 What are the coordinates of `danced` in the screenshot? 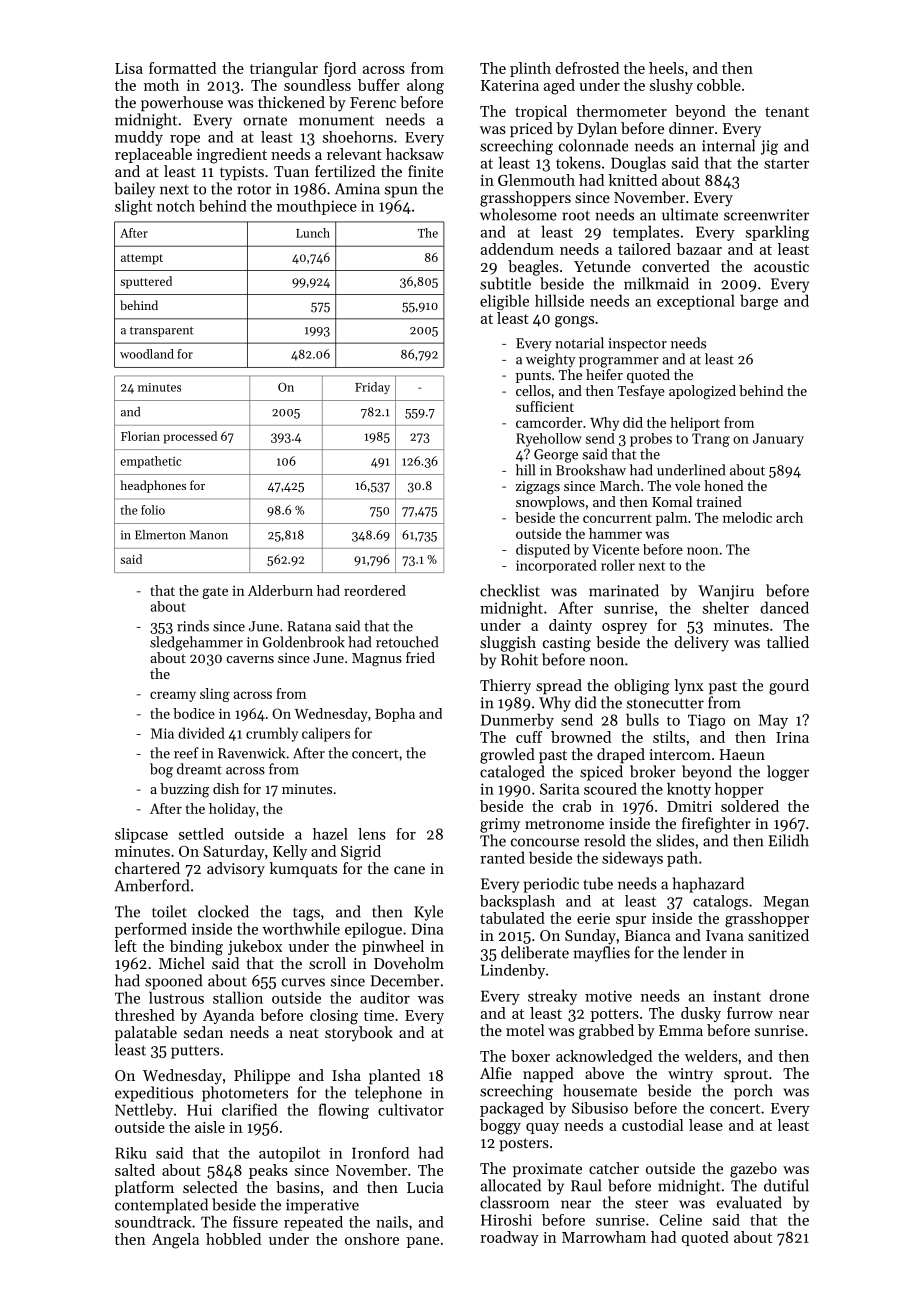 It's located at (784, 607).
